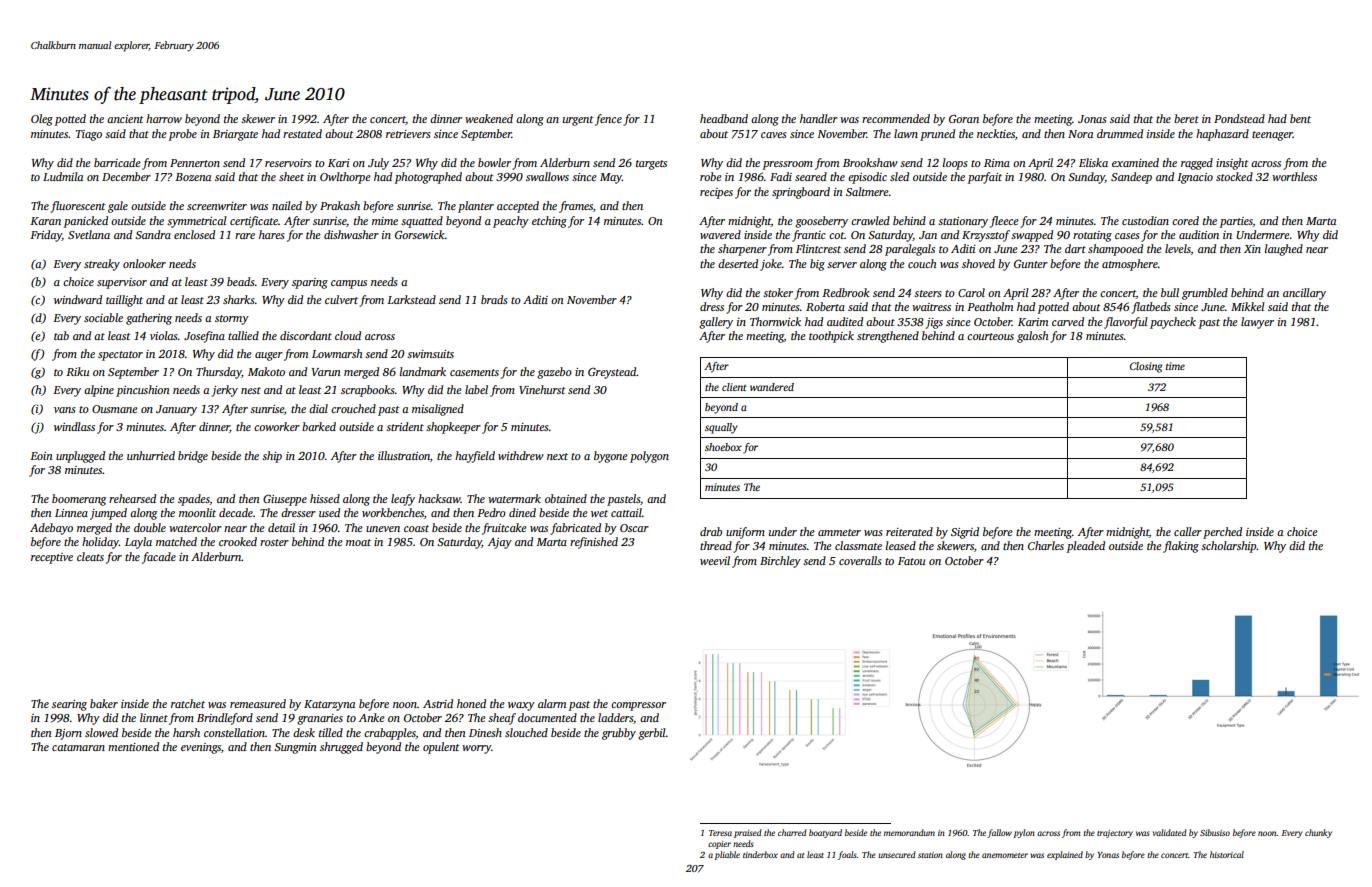 The width and height of the screenshot is (1372, 887). I want to click on Charles, so click(1046, 545).
